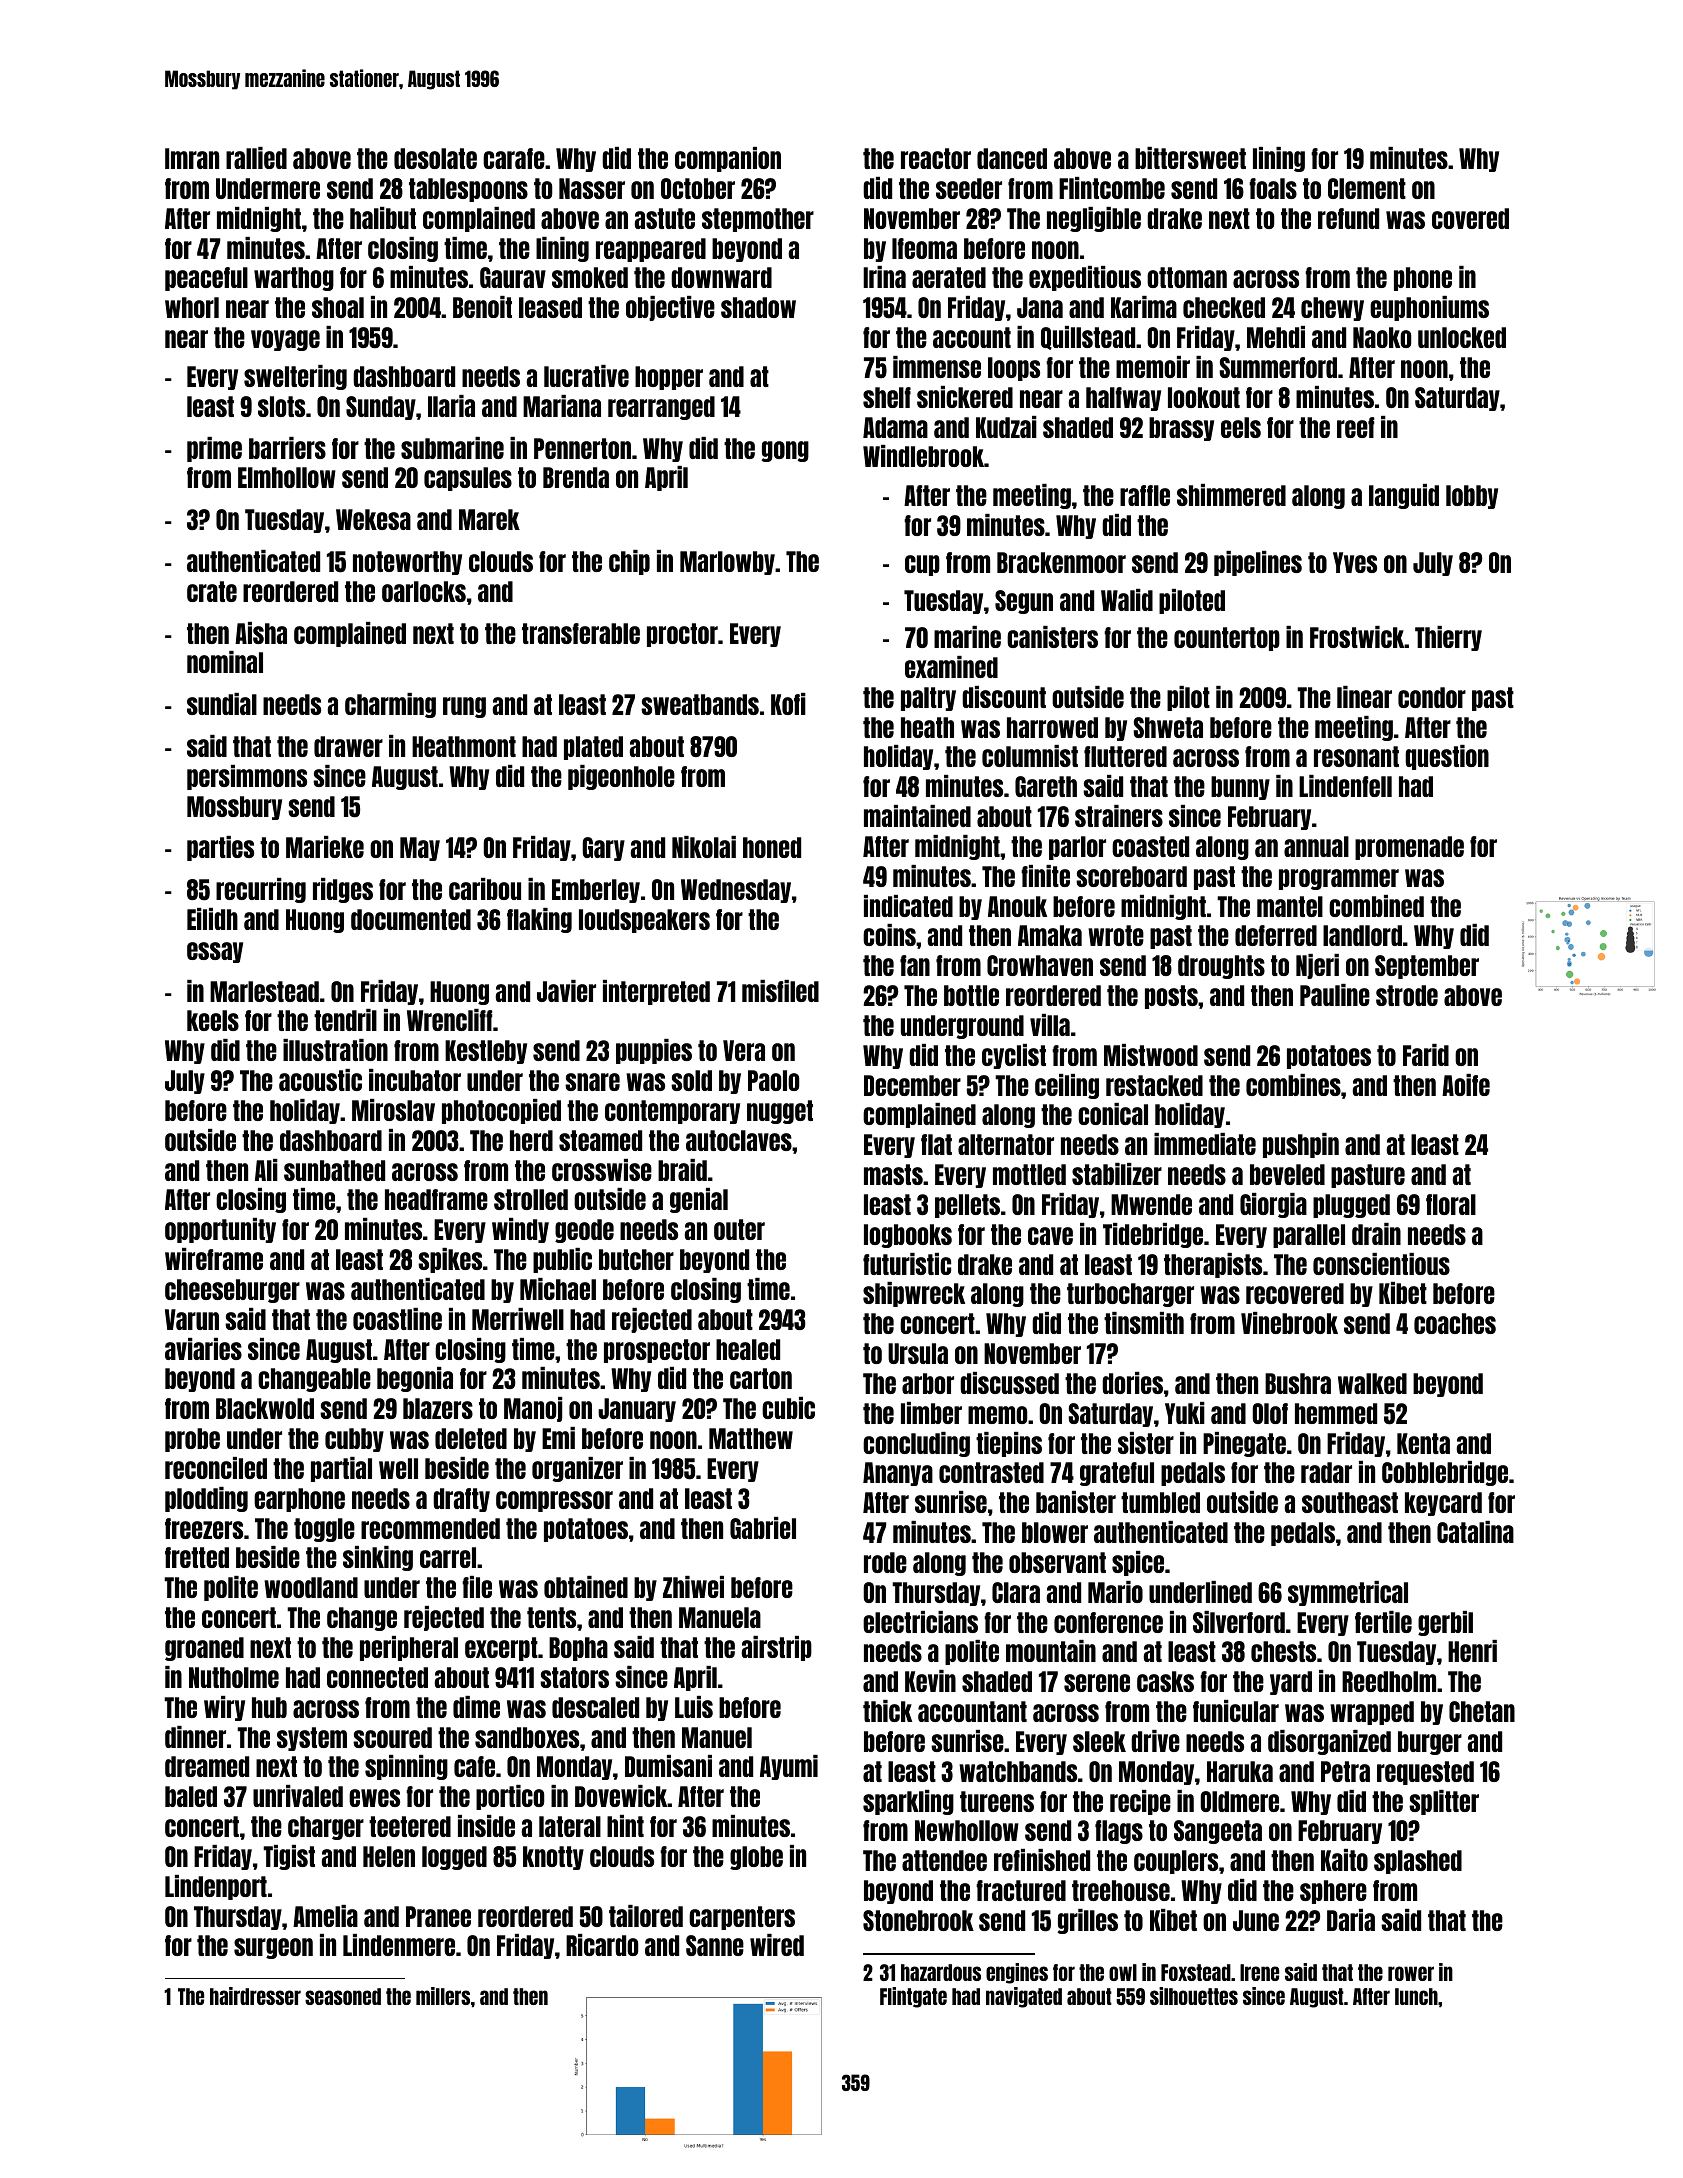 The height and width of the screenshot is (2178, 1683). What do you see at coordinates (715, 1945) in the screenshot?
I see `Sanne` at bounding box center [715, 1945].
